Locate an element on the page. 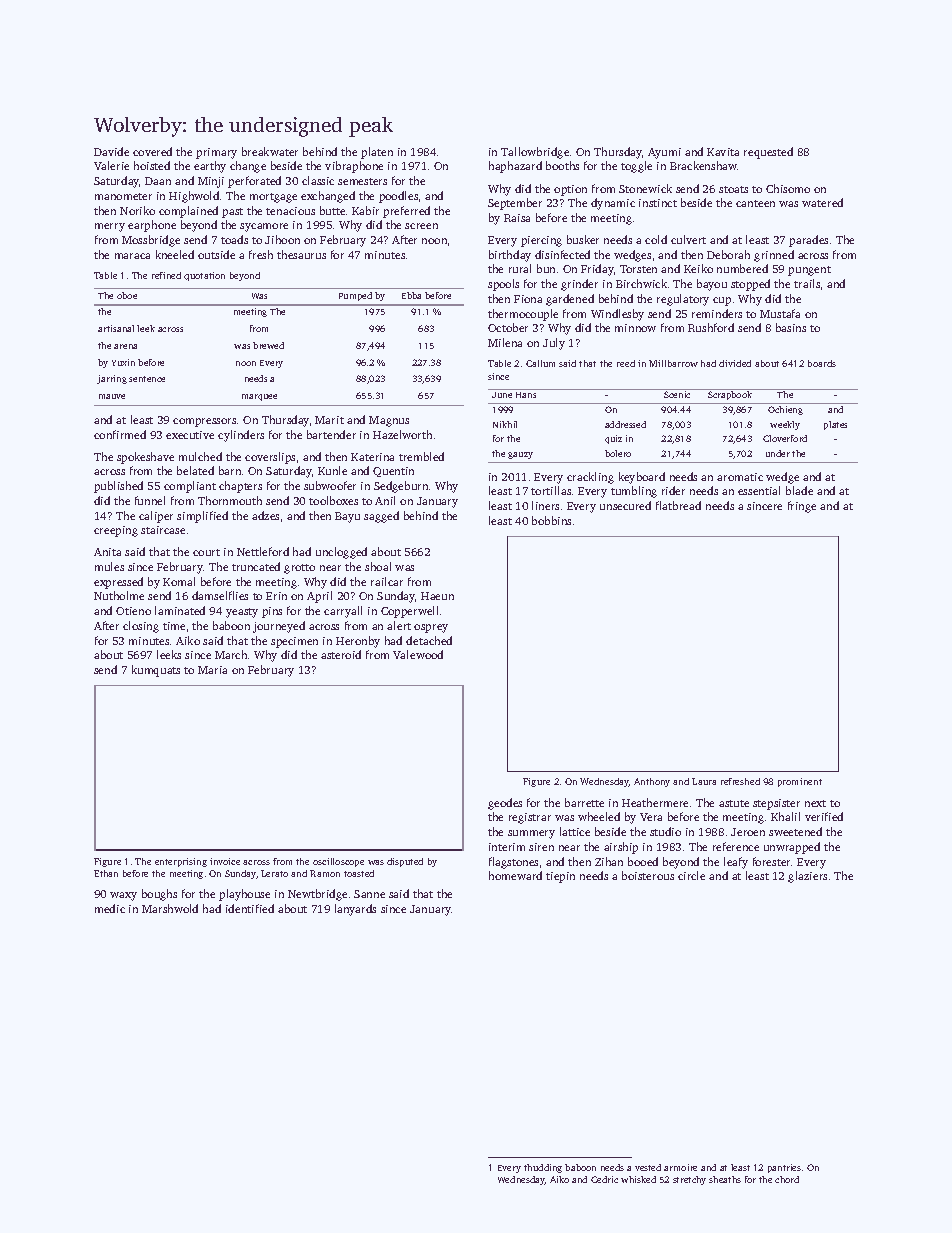 The height and width of the page is (1233, 952). executive is located at coordinates (190, 435).
